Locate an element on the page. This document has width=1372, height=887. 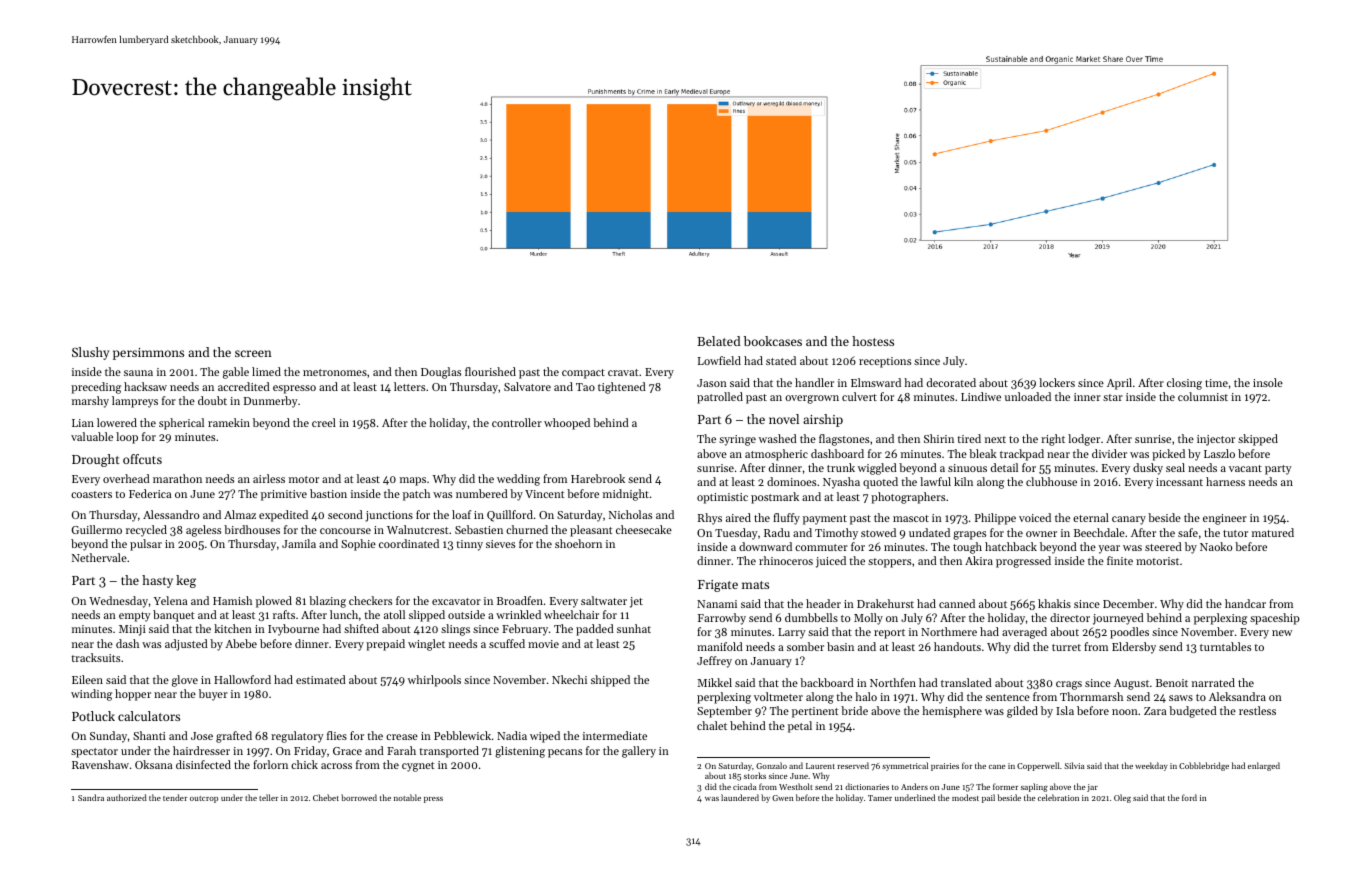
wheelchair is located at coordinates (571, 614).
